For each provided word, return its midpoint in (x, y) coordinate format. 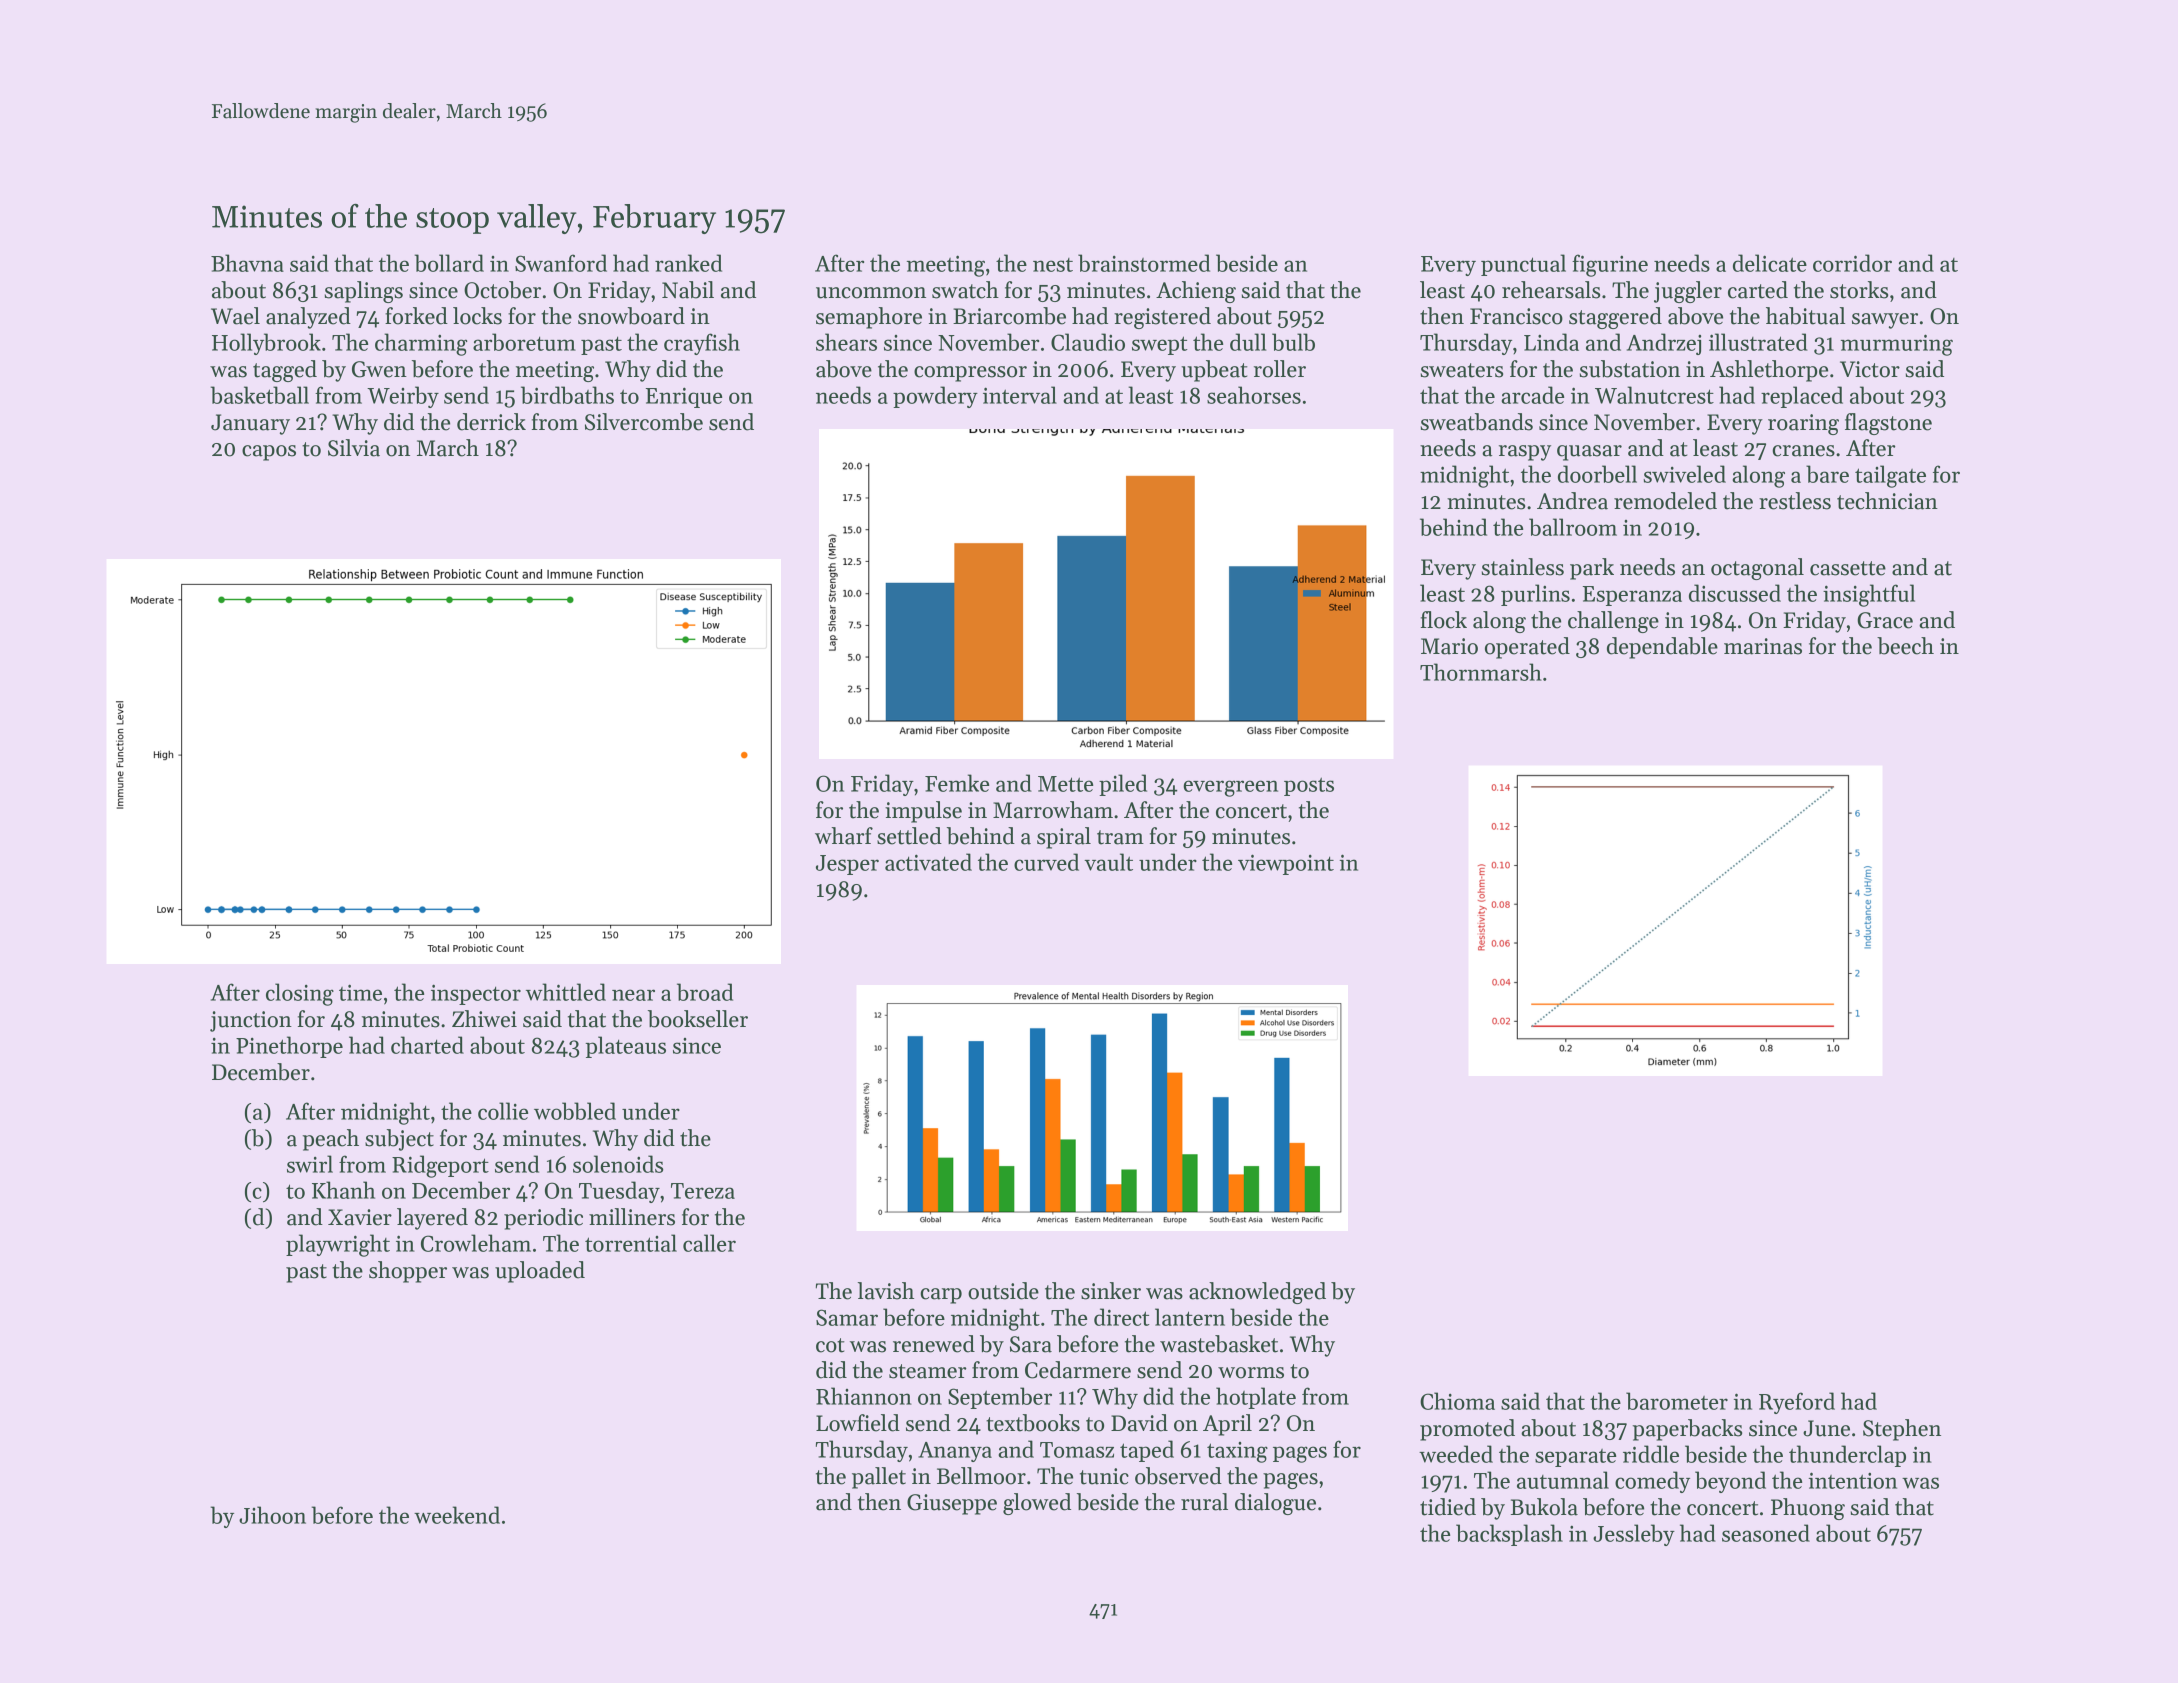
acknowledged (1257, 1293)
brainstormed (1144, 263)
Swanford (561, 263)
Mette (1065, 784)
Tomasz (1077, 1450)
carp (941, 1296)
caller (709, 1243)
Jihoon (272, 1515)
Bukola (1544, 1507)
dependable (1662, 648)
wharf (844, 836)
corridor (1852, 263)
